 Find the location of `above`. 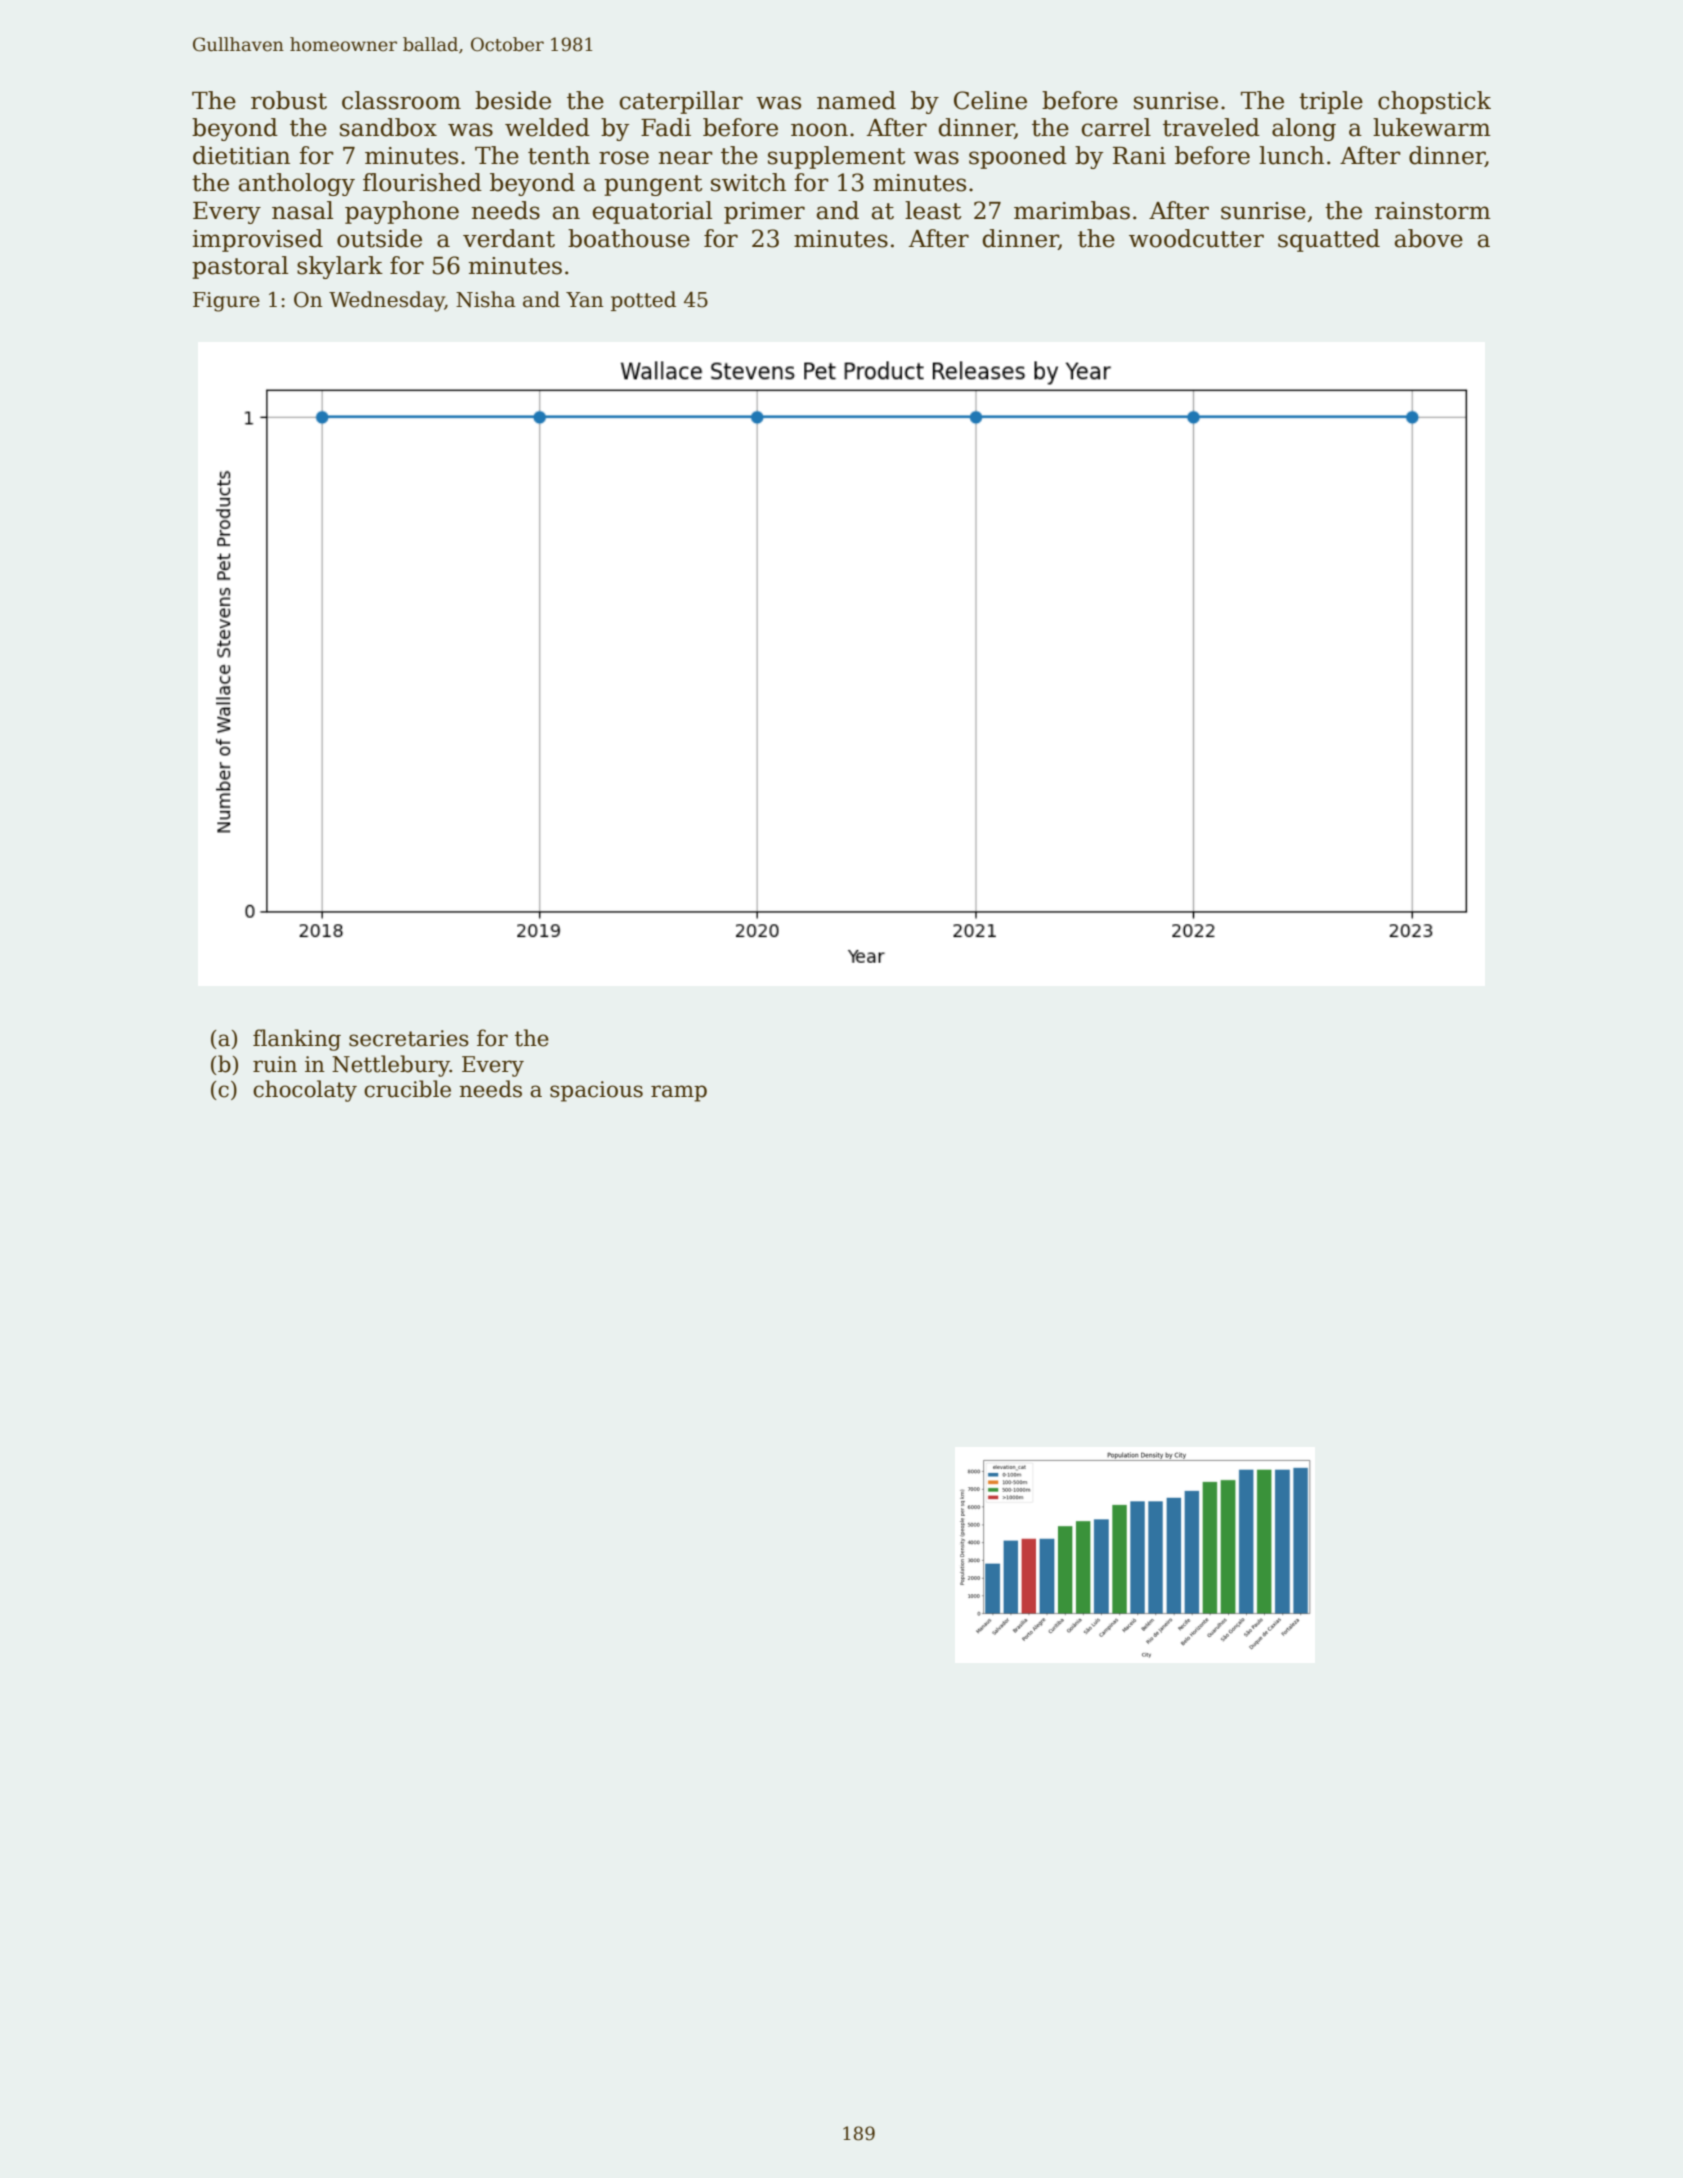

above is located at coordinates (1429, 238).
